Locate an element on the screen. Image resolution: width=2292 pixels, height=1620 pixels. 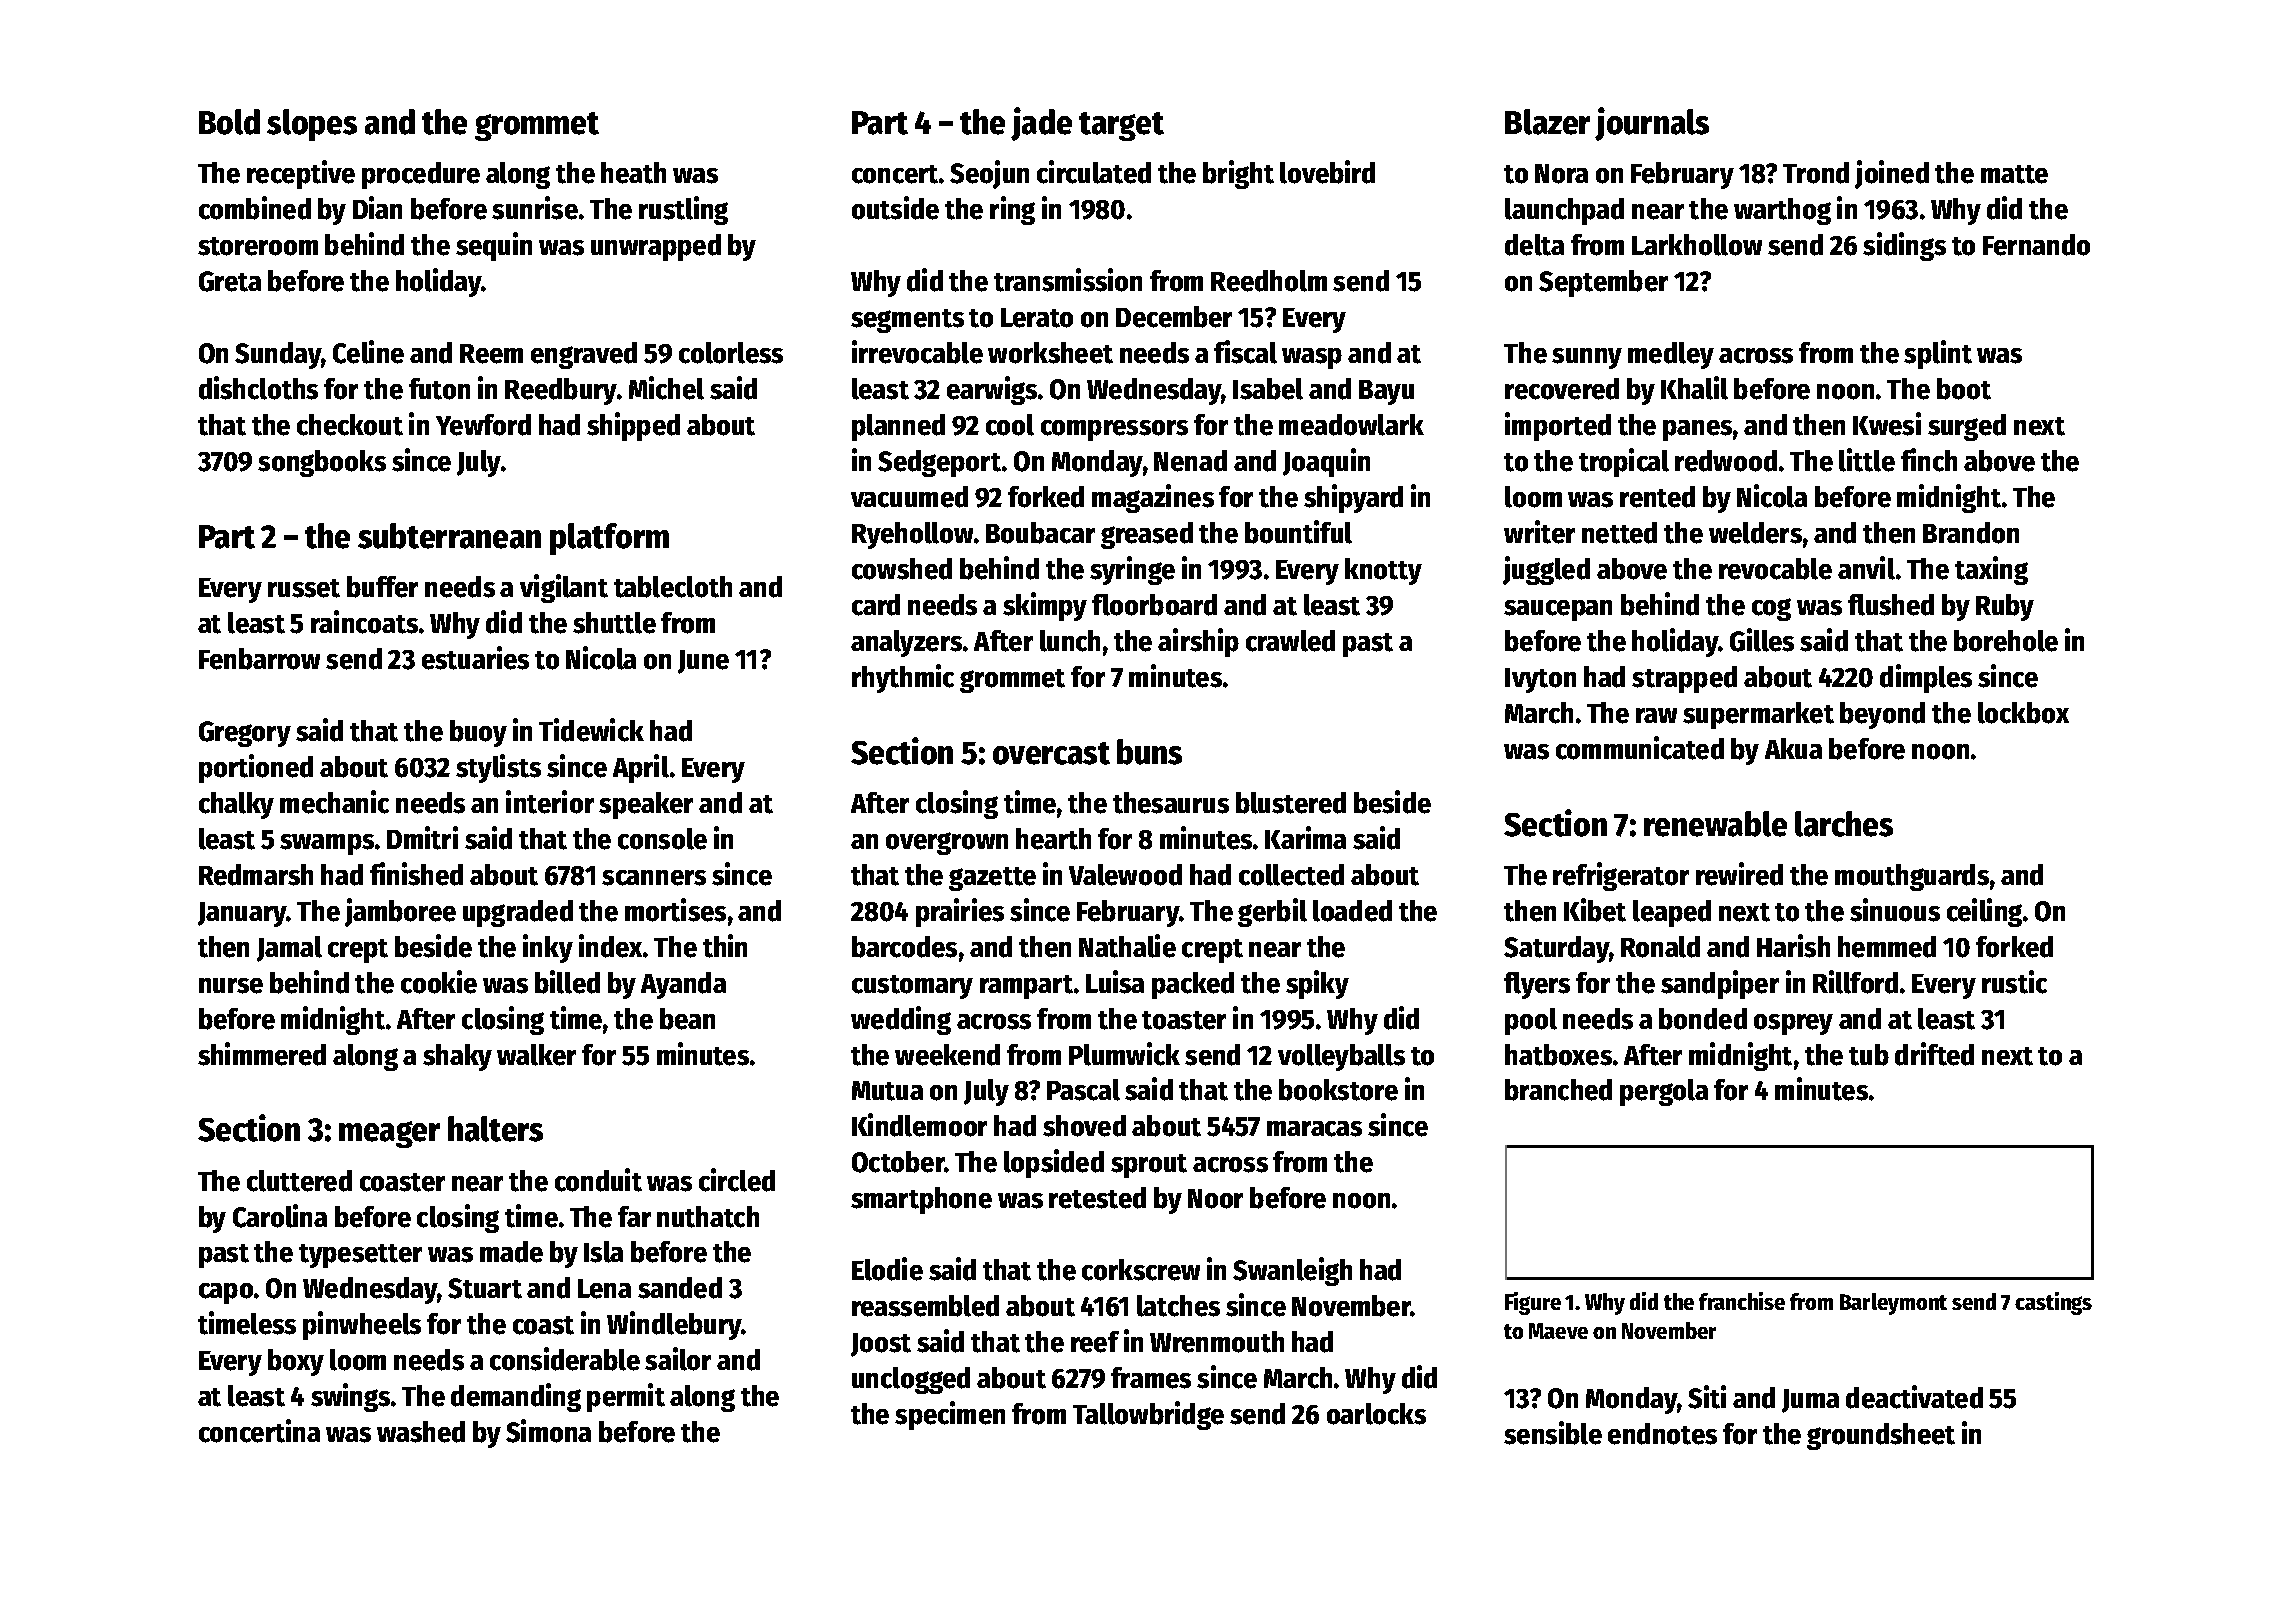
Brandon is located at coordinates (1971, 533).
